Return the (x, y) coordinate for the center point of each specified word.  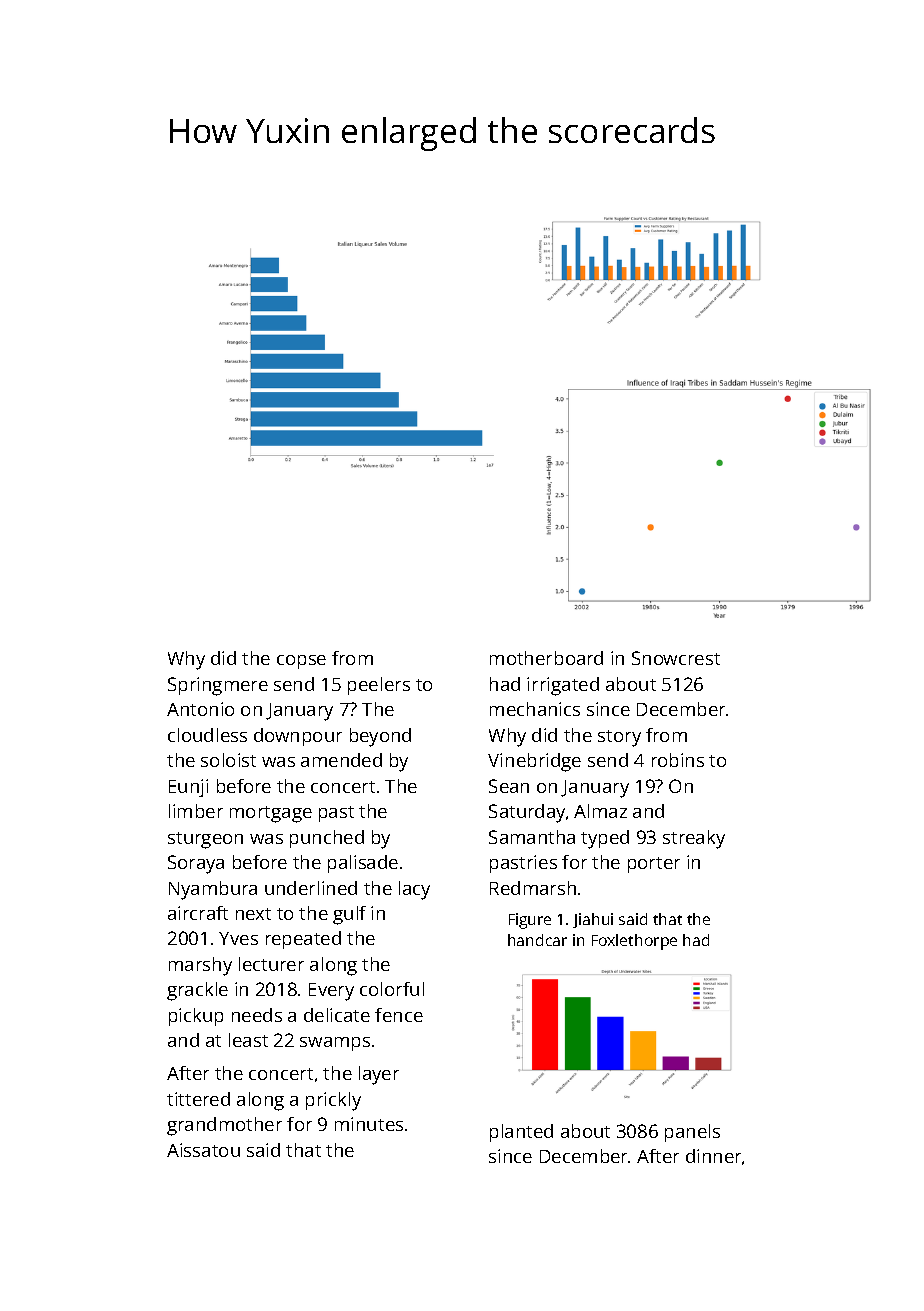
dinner (713, 1156)
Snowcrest (676, 658)
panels (692, 1133)
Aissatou (203, 1150)
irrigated (563, 686)
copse (301, 662)
